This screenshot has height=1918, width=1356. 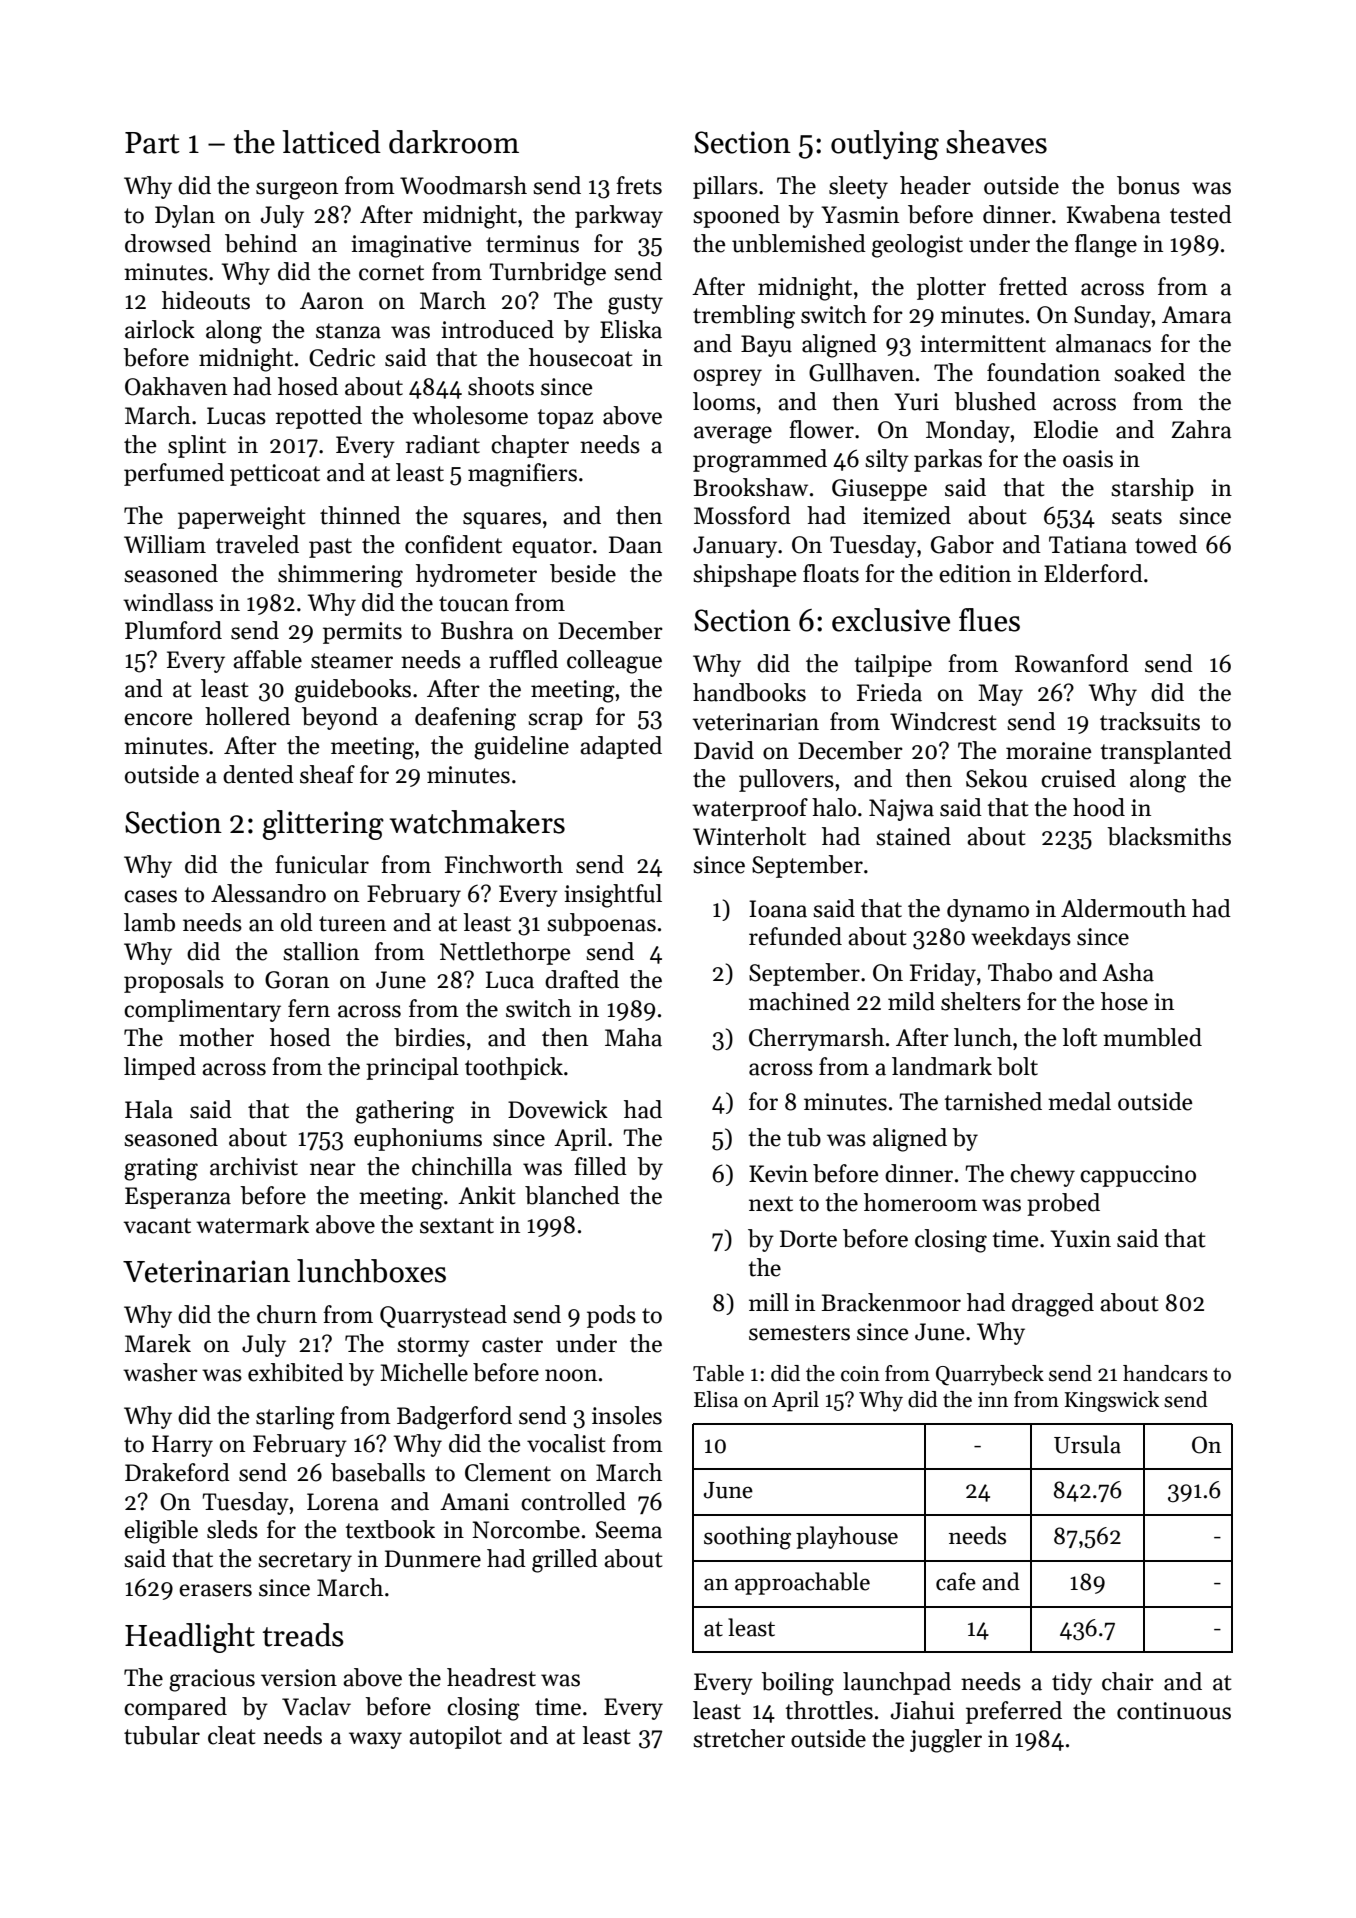 What do you see at coordinates (1021, 938) in the screenshot?
I see `weekdays` at bounding box center [1021, 938].
